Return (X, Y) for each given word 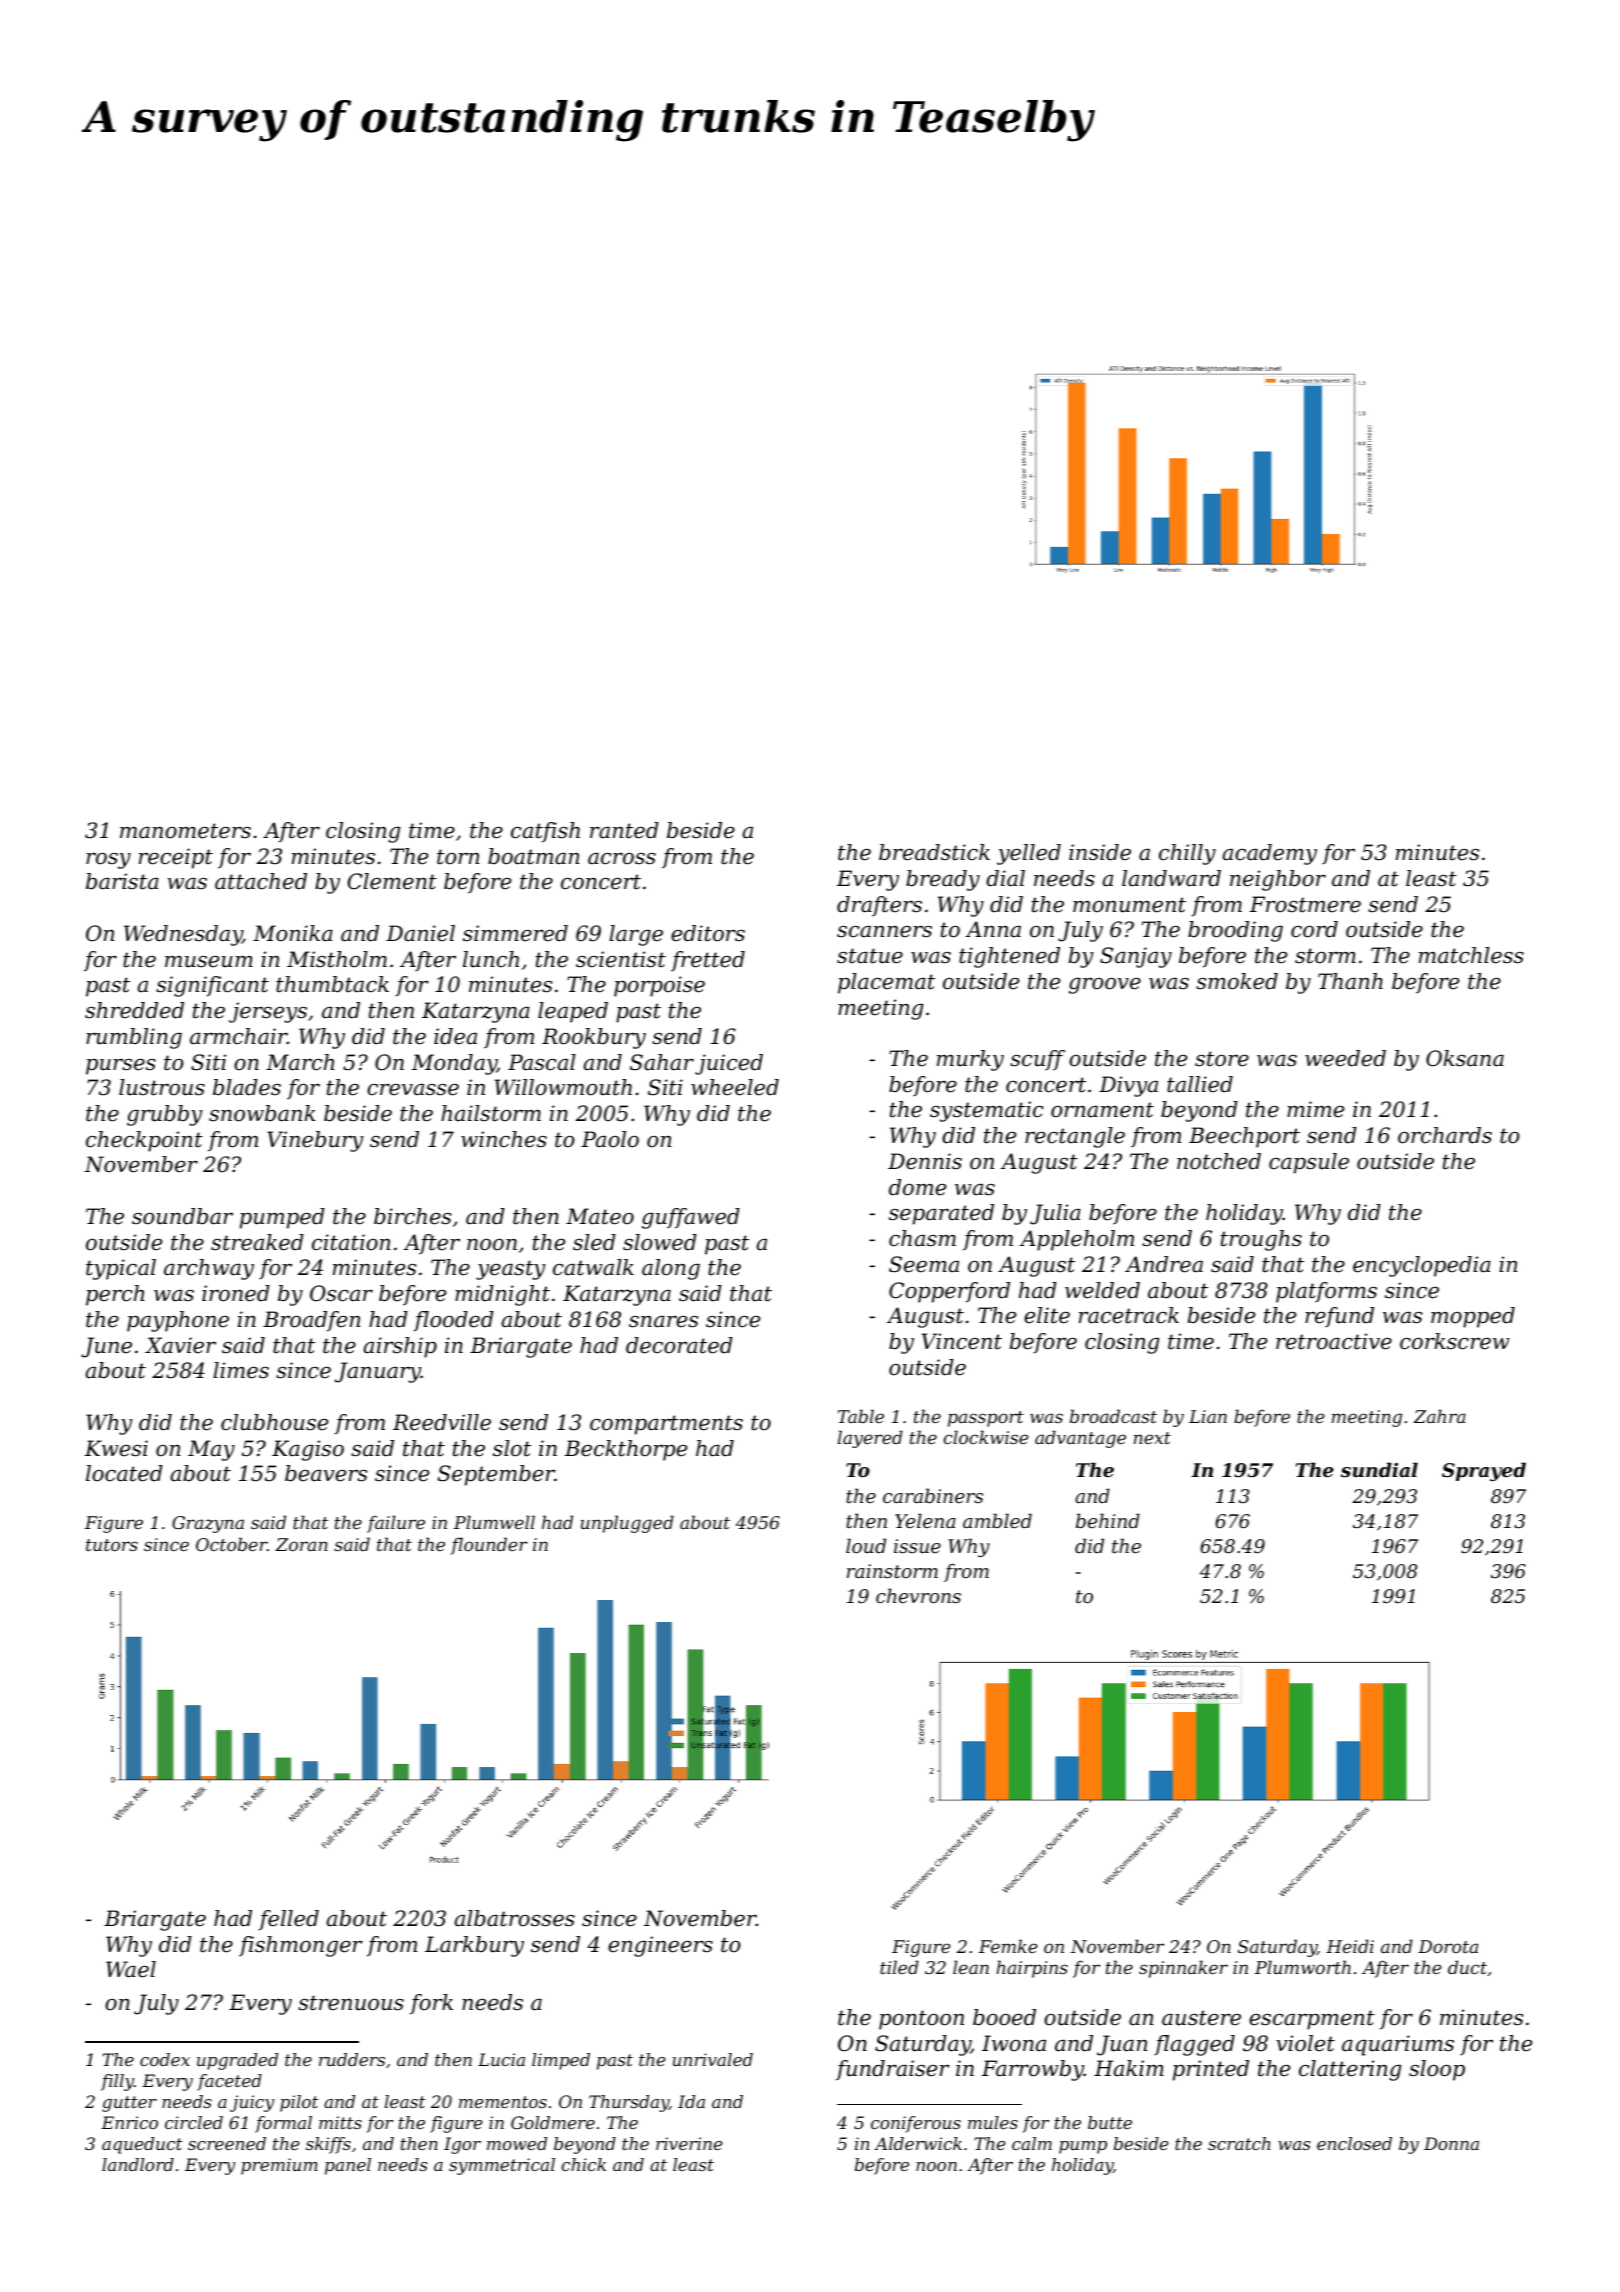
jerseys (268, 1012)
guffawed (691, 1218)
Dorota (1448, 1946)
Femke (1008, 1946)
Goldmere (553, 2122)
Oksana (1465, 1058)
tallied (1200, 1084)
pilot (299, 2103)
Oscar (341, 1293)
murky (970, 1060)
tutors (112, 1545)
